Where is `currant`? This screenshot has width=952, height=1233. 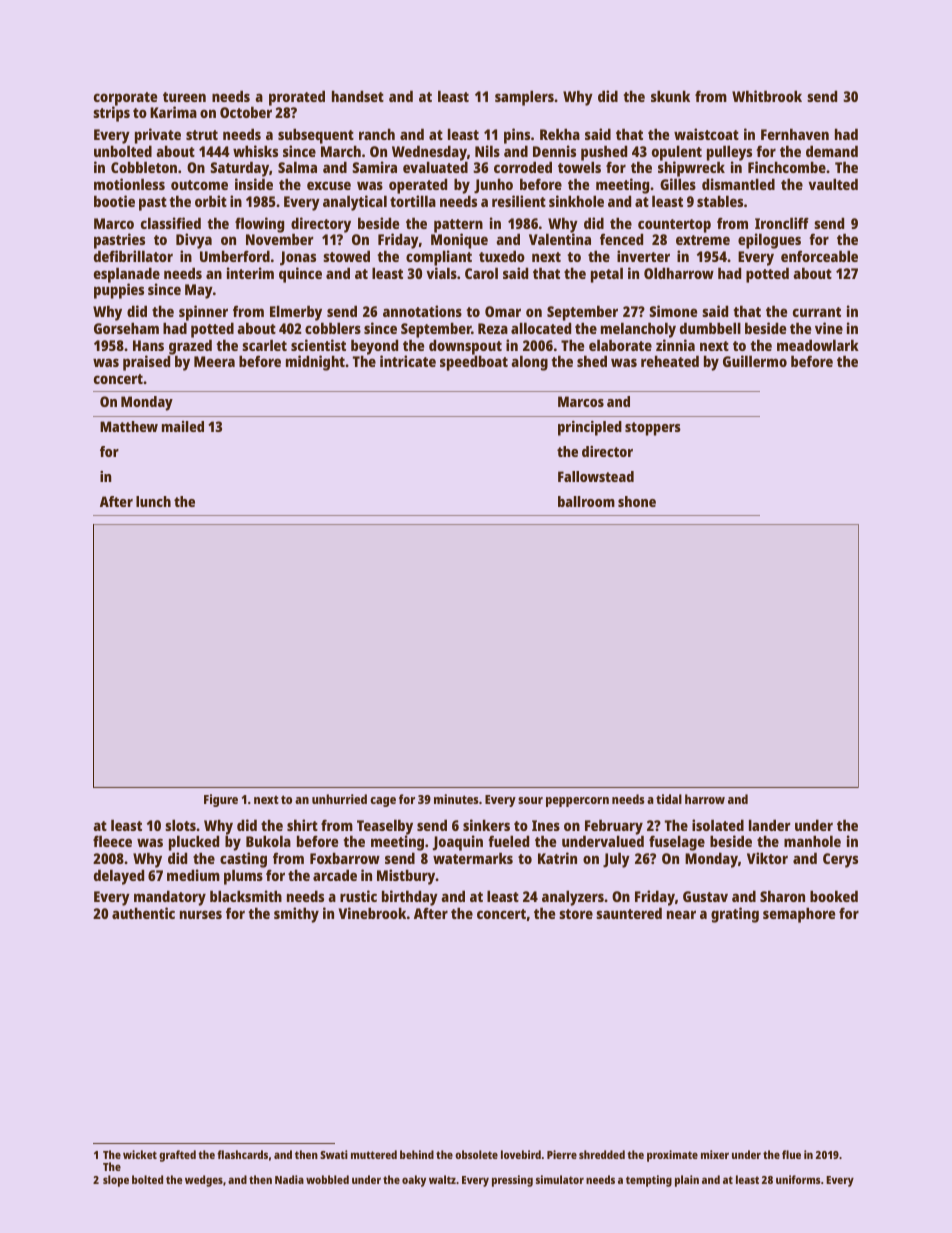 currant is located at coordinates (817, 312).
